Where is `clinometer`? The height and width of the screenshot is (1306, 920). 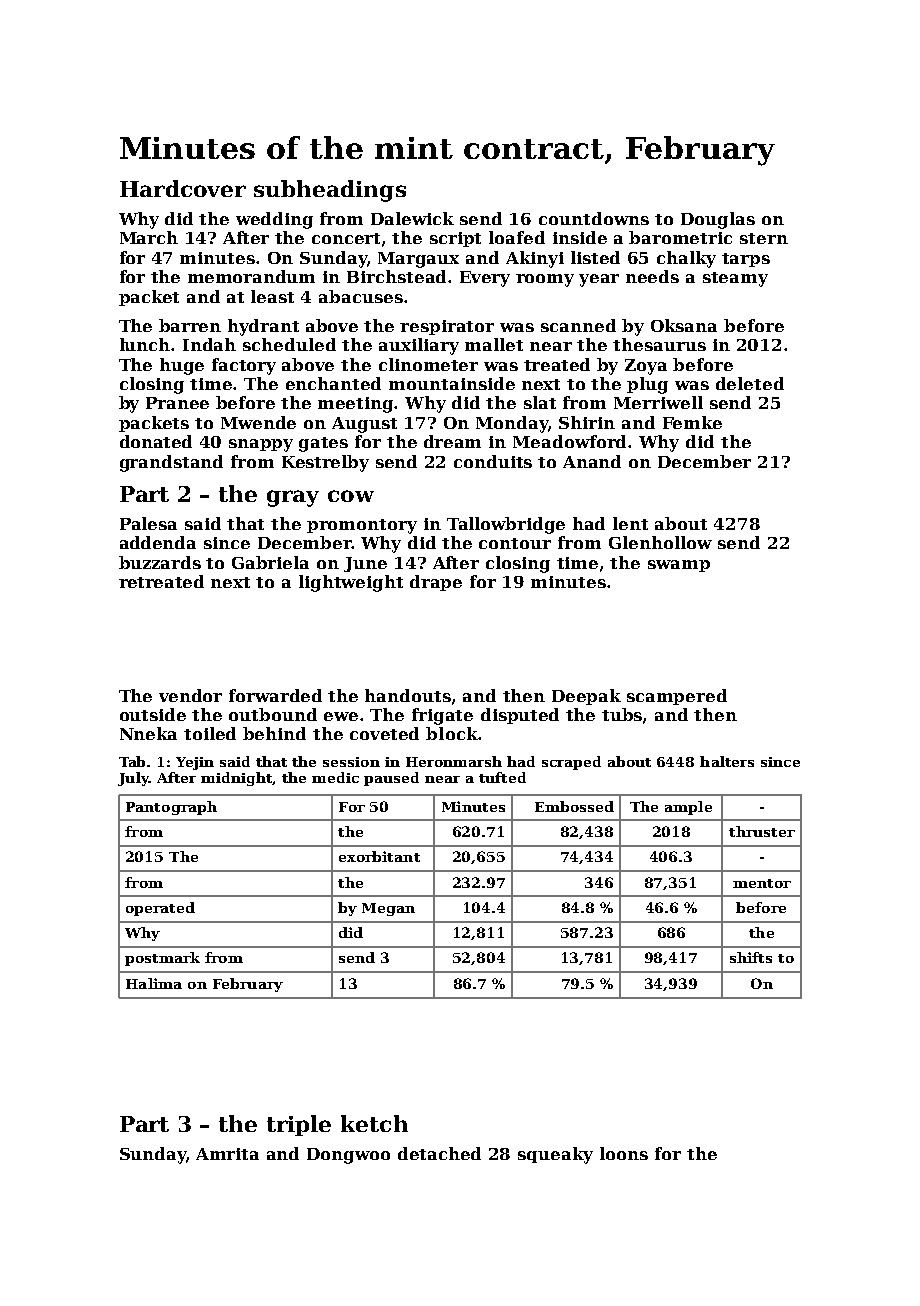 clinometer is located at coordinates (428, 364).
